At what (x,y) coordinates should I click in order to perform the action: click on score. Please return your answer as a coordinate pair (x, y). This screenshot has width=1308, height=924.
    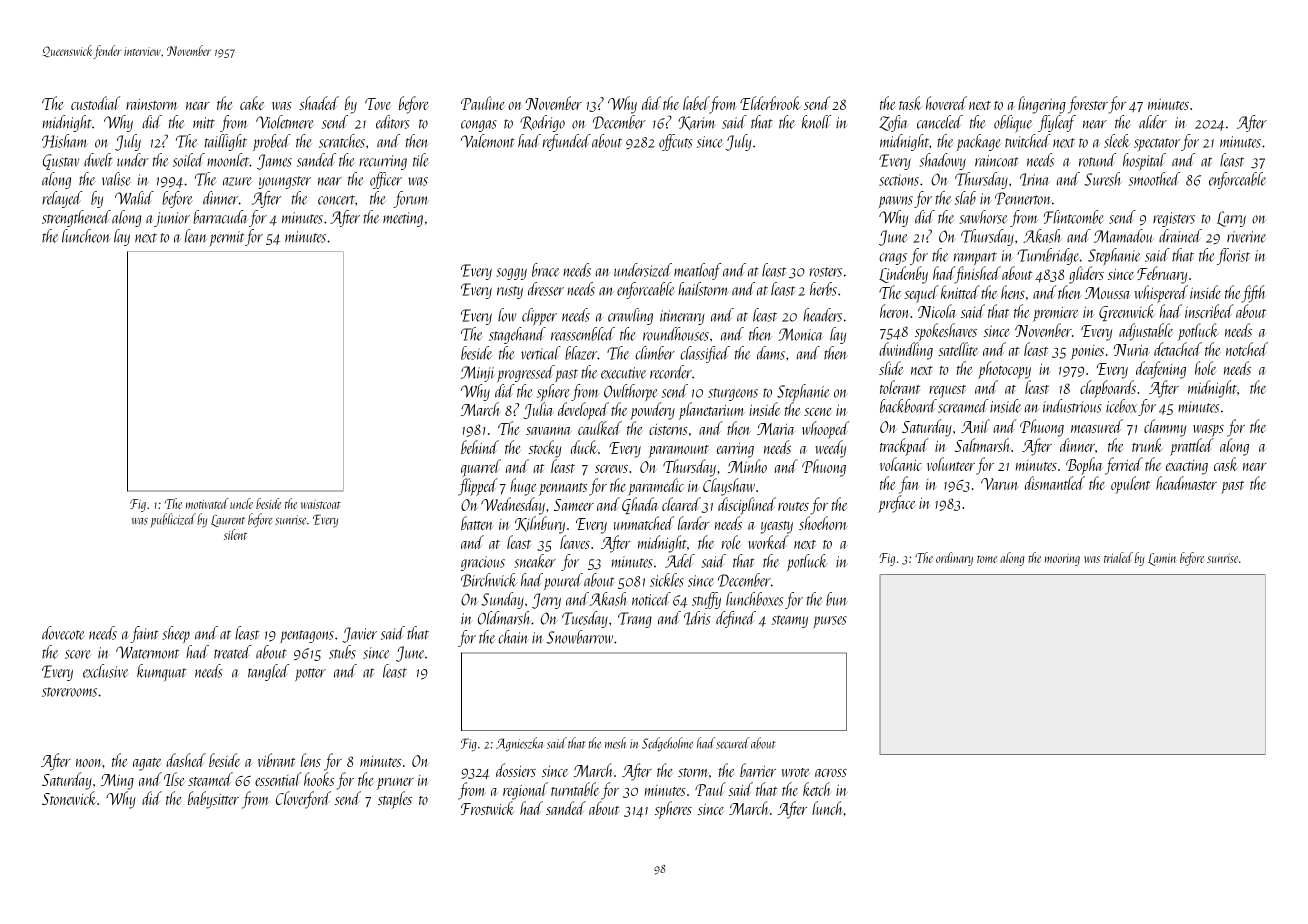
    Looking at the image, I should click on (78, 654).
